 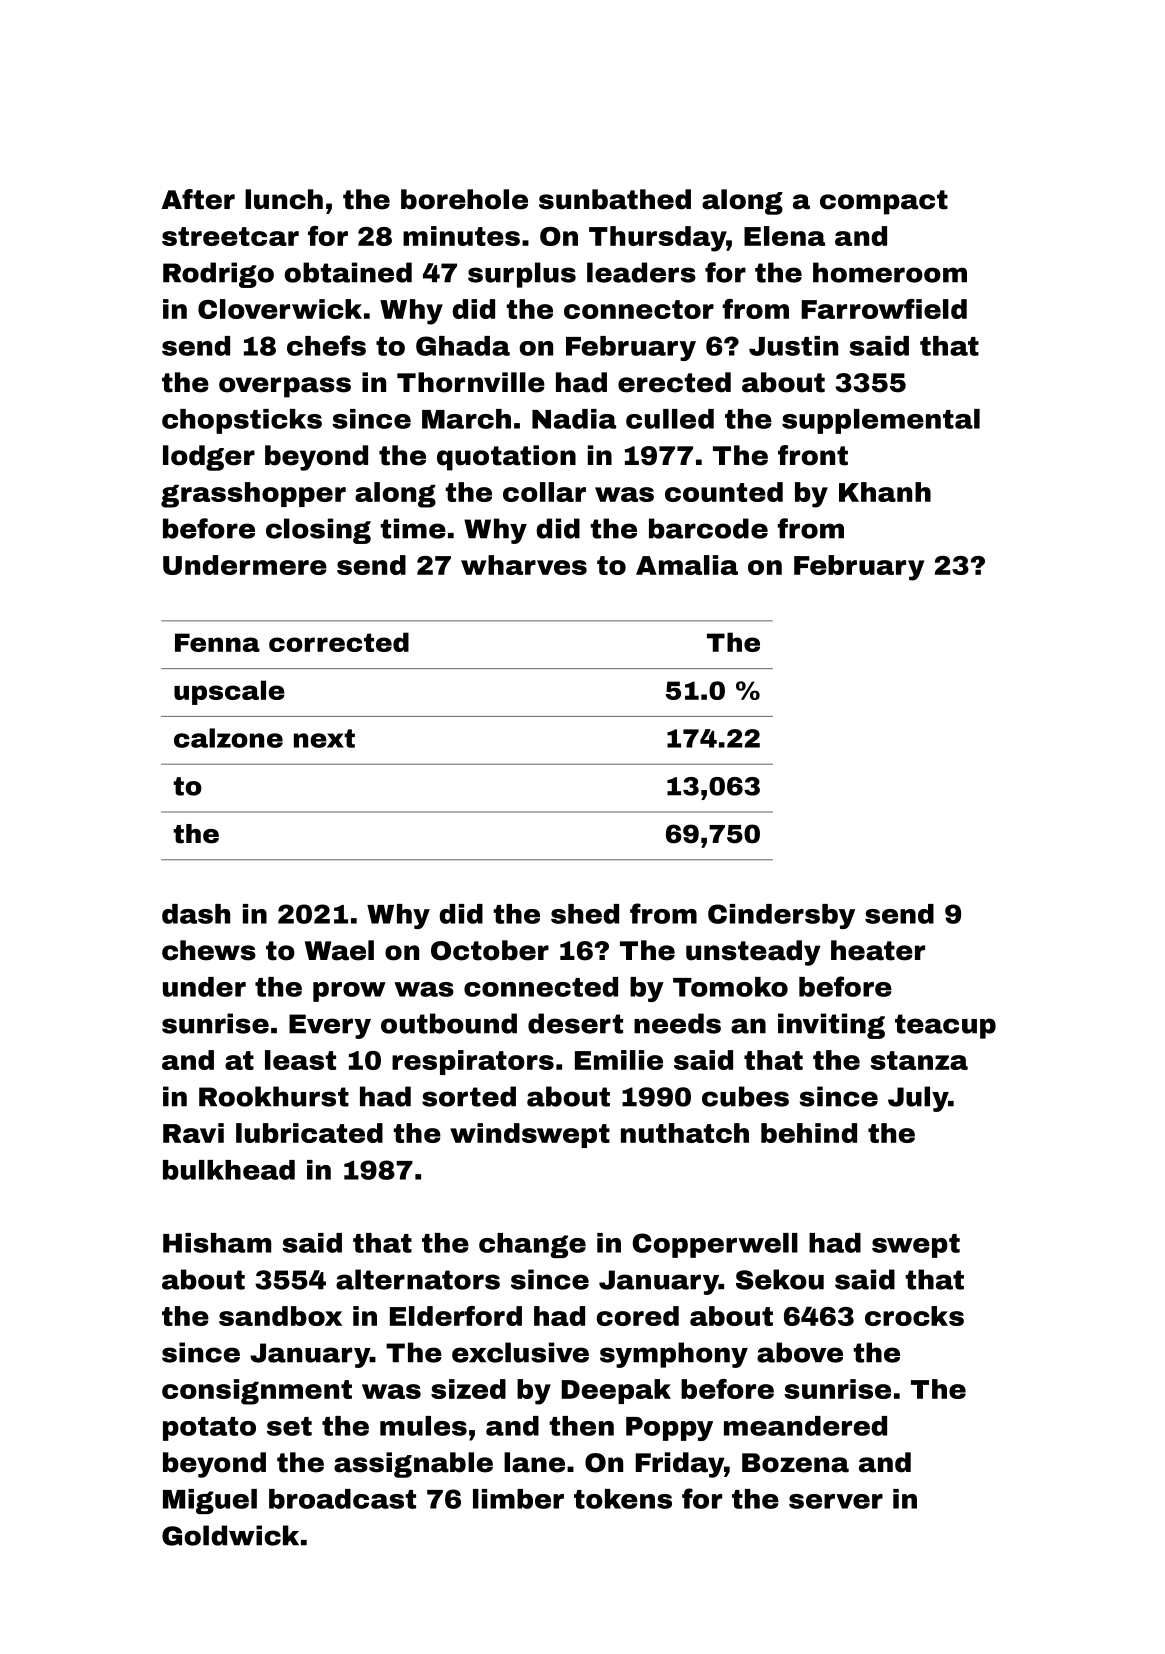 I want to click on borehole, so click(x=464, y=199).
